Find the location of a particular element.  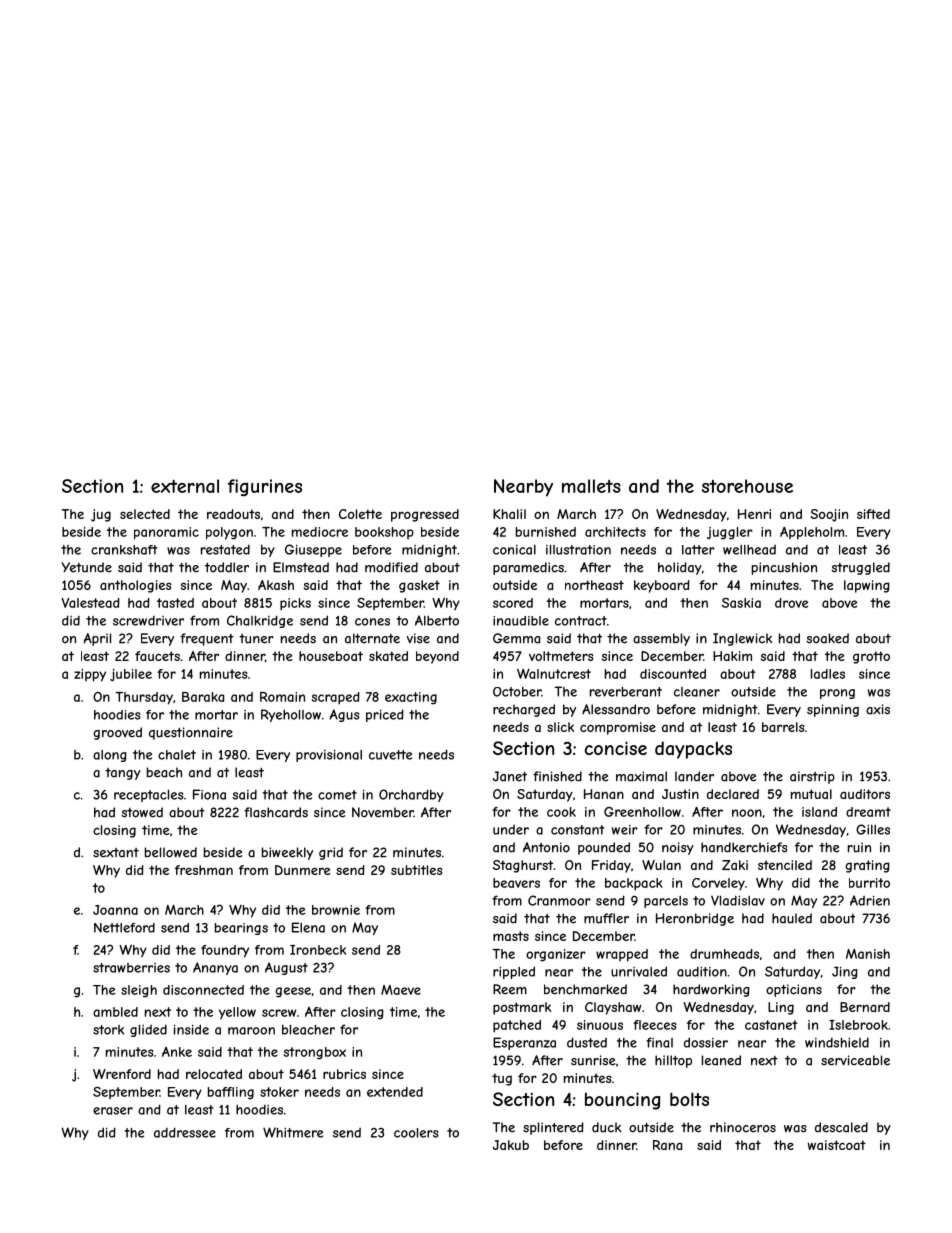

yellow is located at coordinates (237, 1013).
